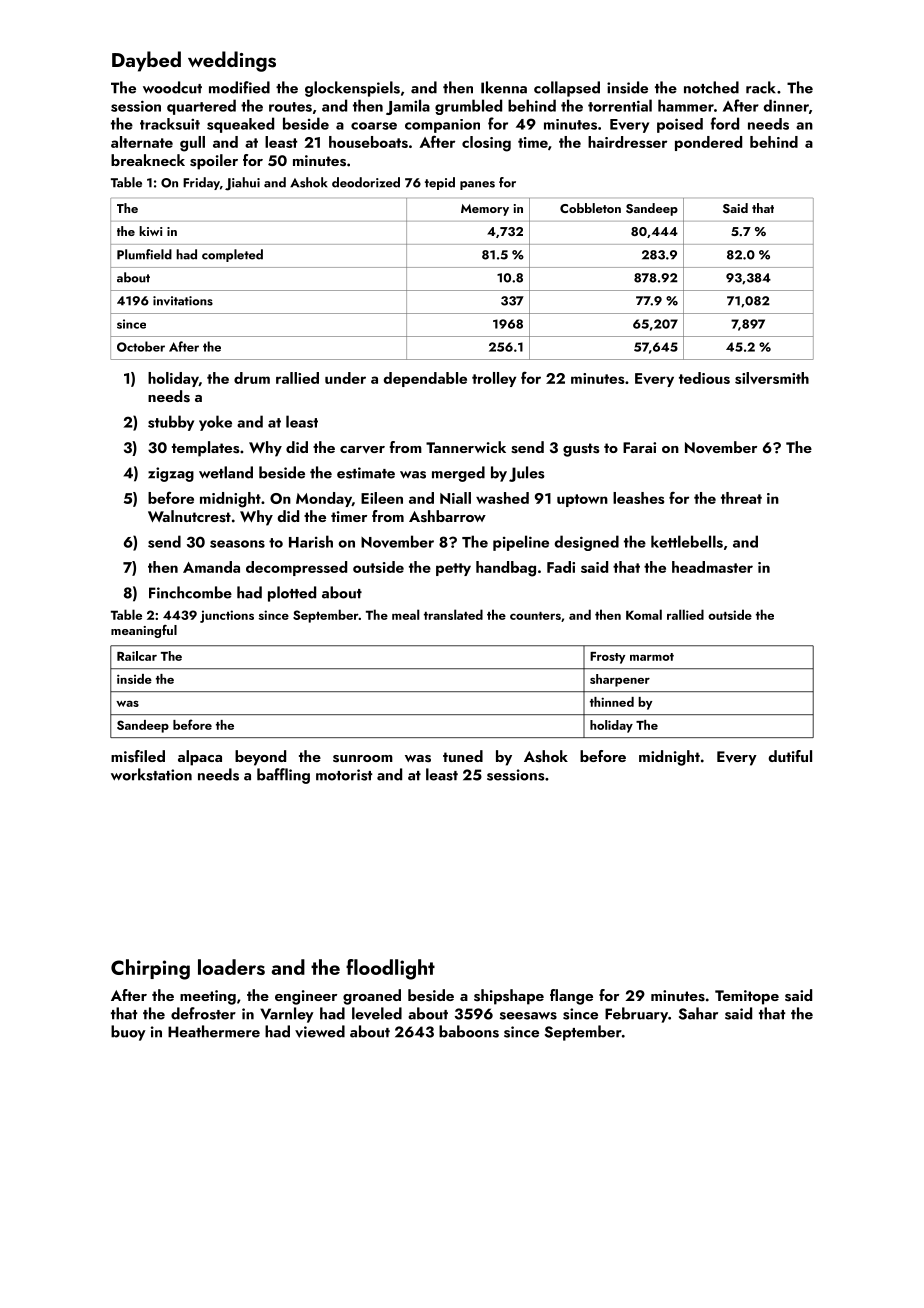  Describe the element at coordinates (141, 346) in the screenshot. I see `October` at that location.
